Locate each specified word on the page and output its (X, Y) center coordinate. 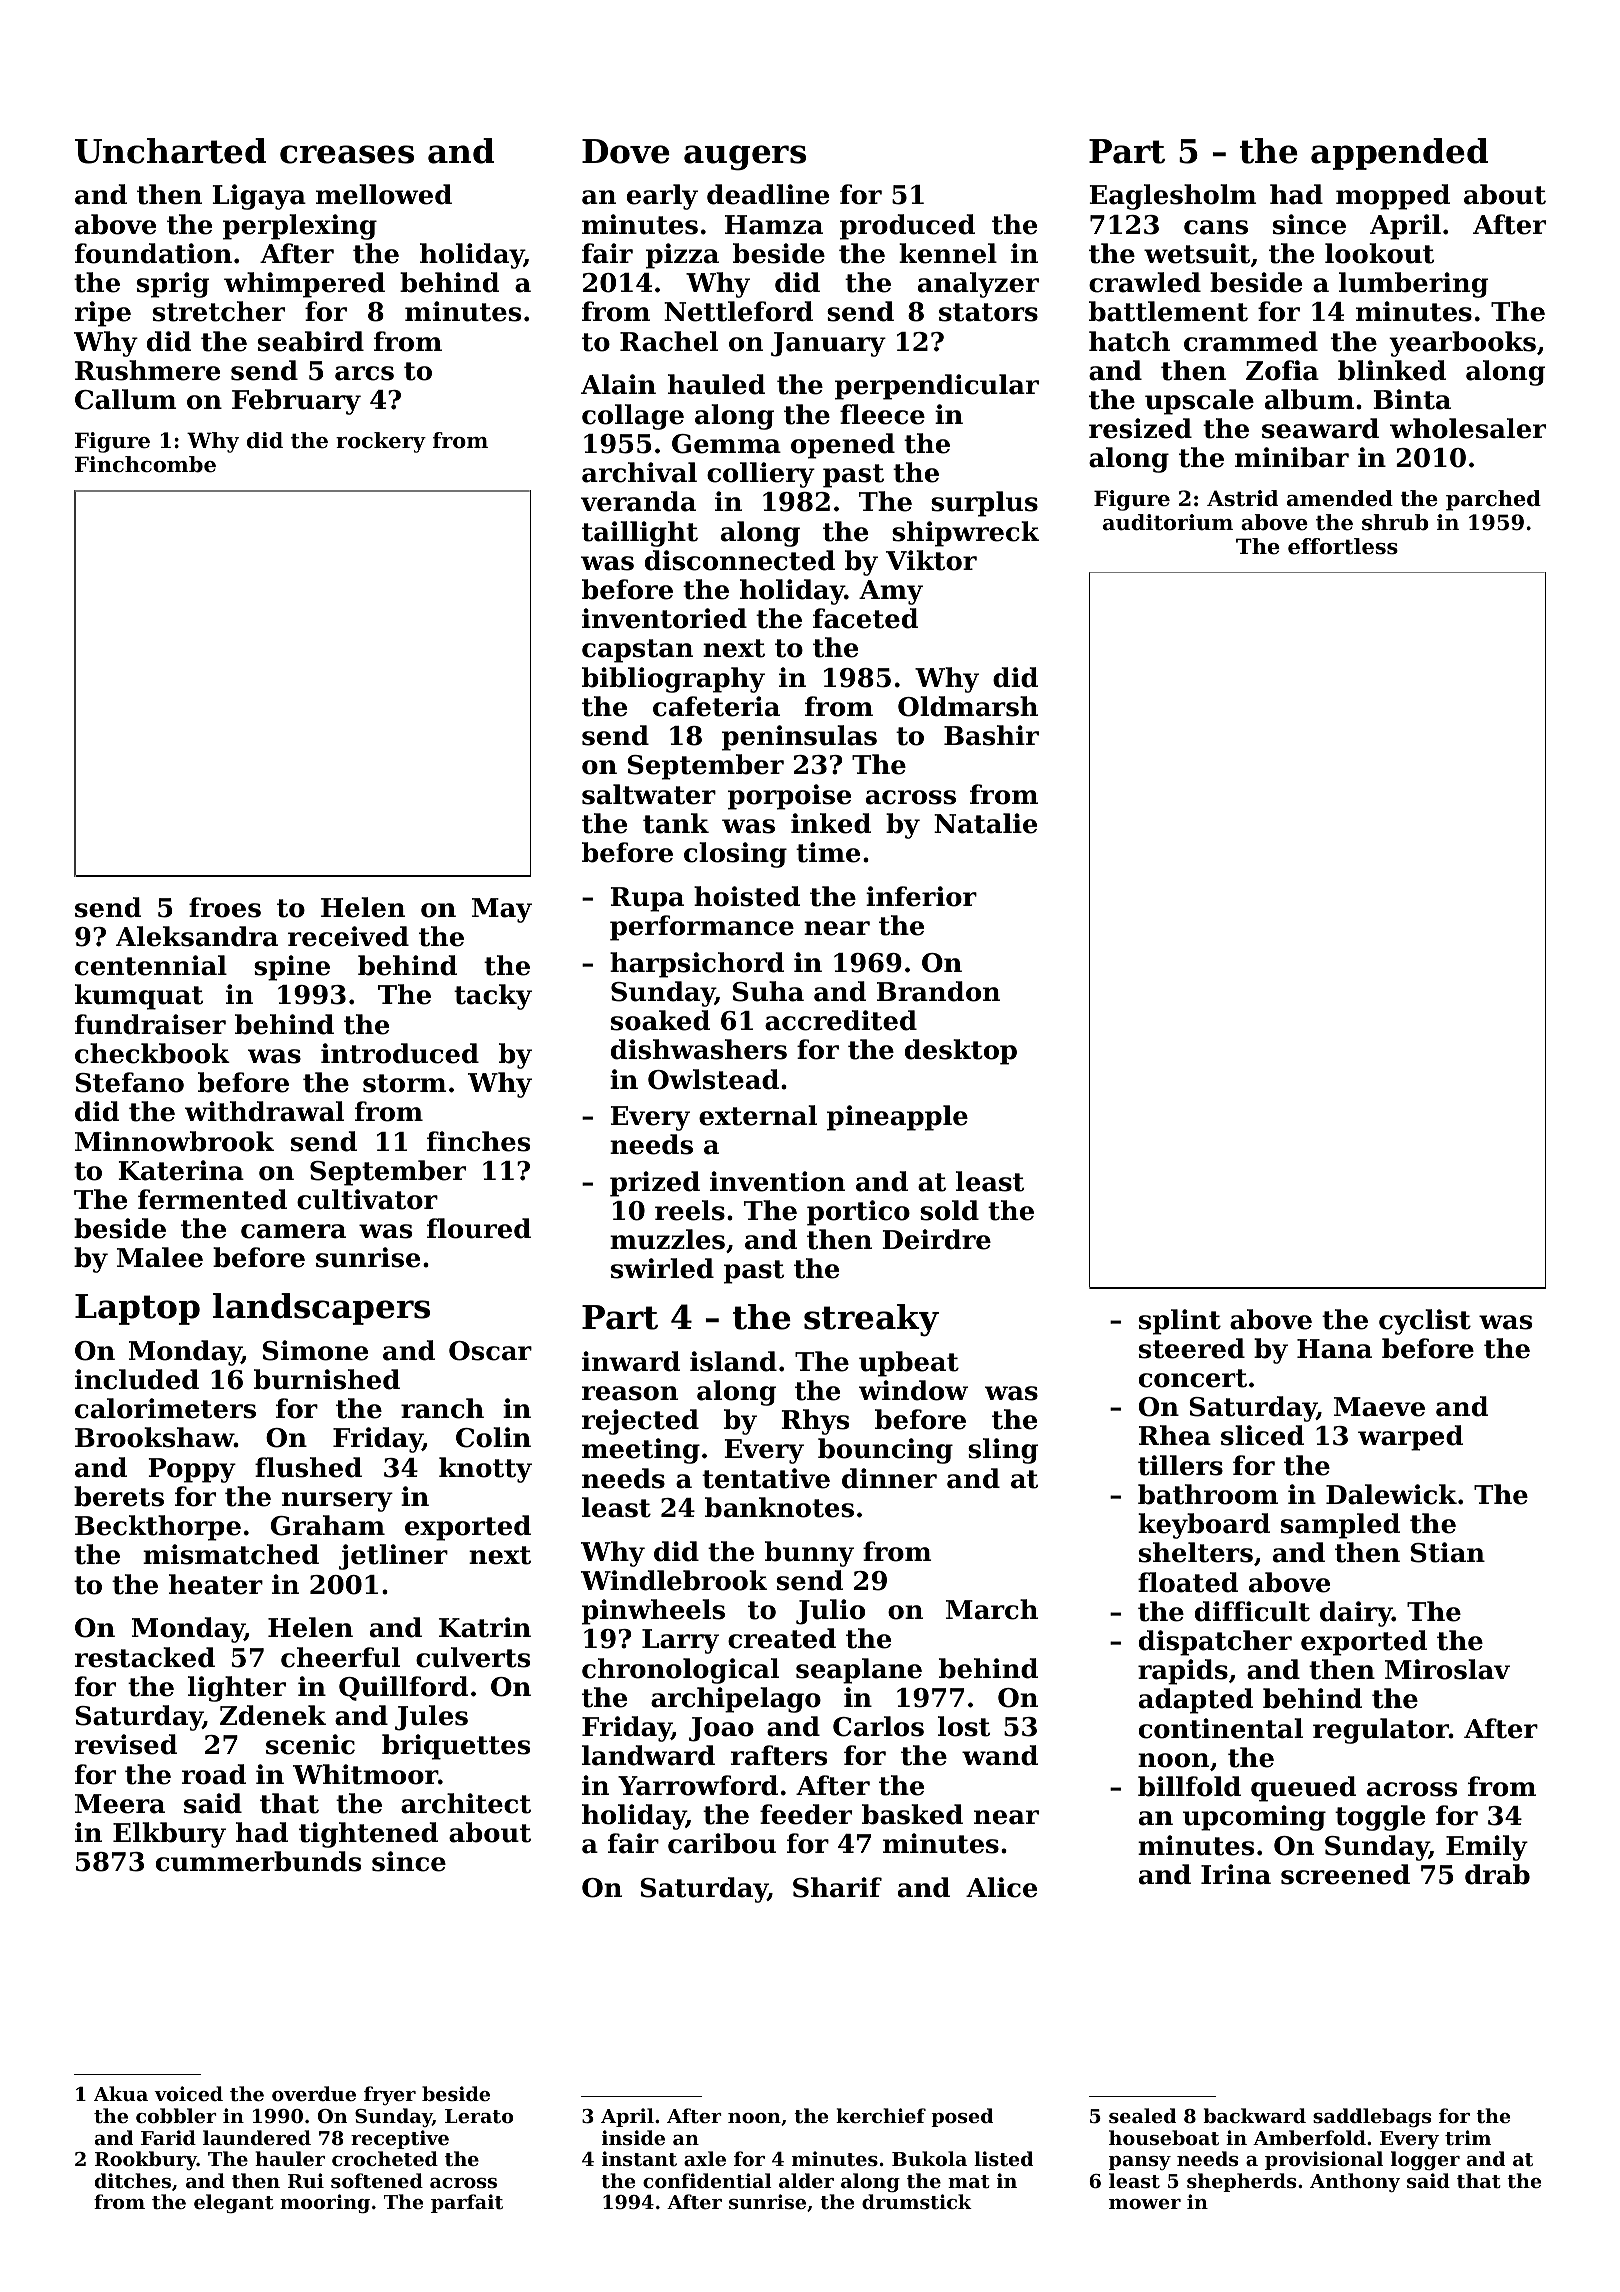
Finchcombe (145, 464)
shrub (1395, 522)
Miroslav (1447, 1669)
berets (119, 1496)
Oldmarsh (968, 706)
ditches (133, 2180)
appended (1399, 154)
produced (907, 227)
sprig (173, 285)
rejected (640, 1422)
